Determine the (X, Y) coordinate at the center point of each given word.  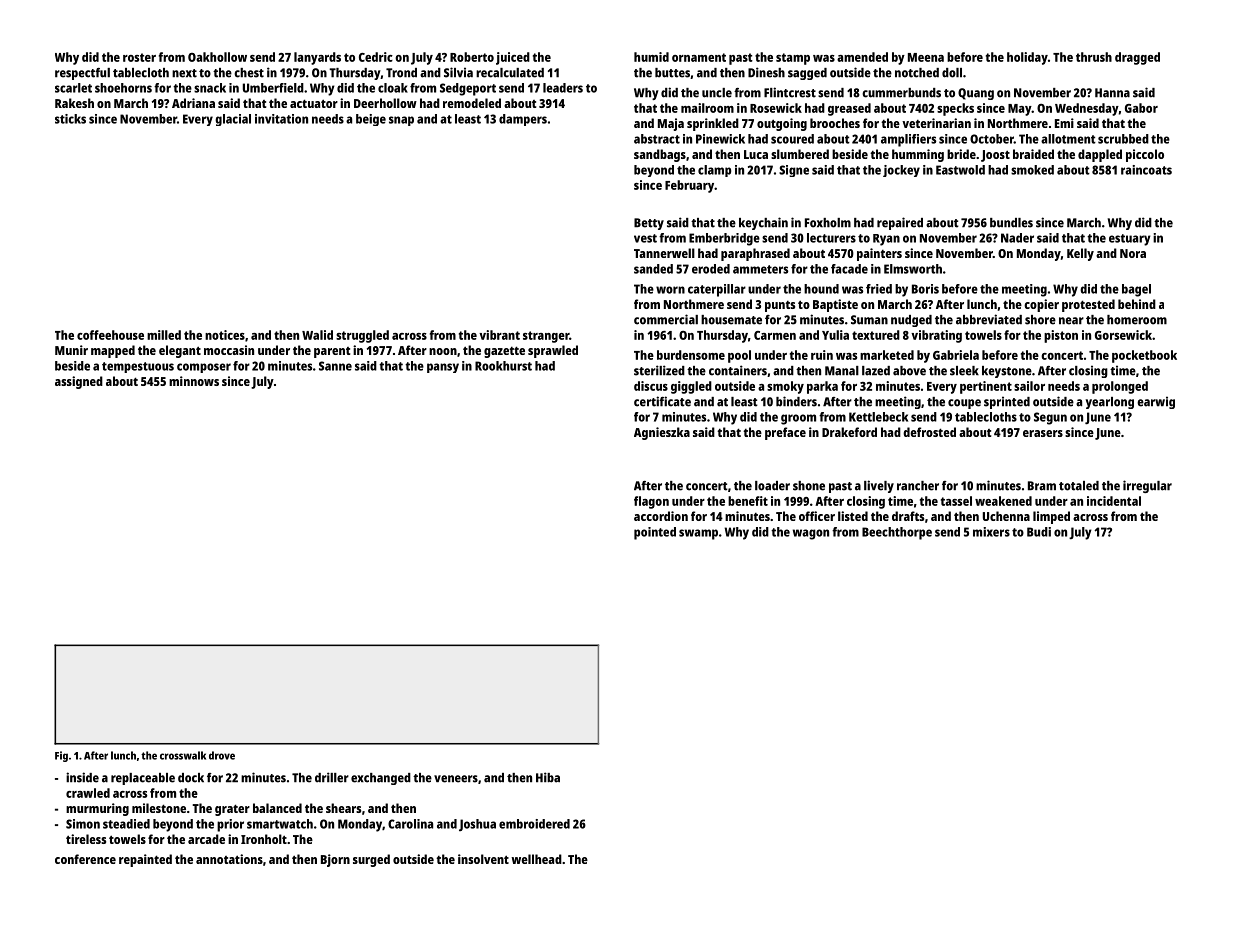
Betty (649, 224)
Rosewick (776, 108)
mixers (991, 532)
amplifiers (908, 140)
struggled (362, 336)
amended (862, 57)
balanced (277, 808)
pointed (655, 533)
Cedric (376, 57)
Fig (61, 756)
